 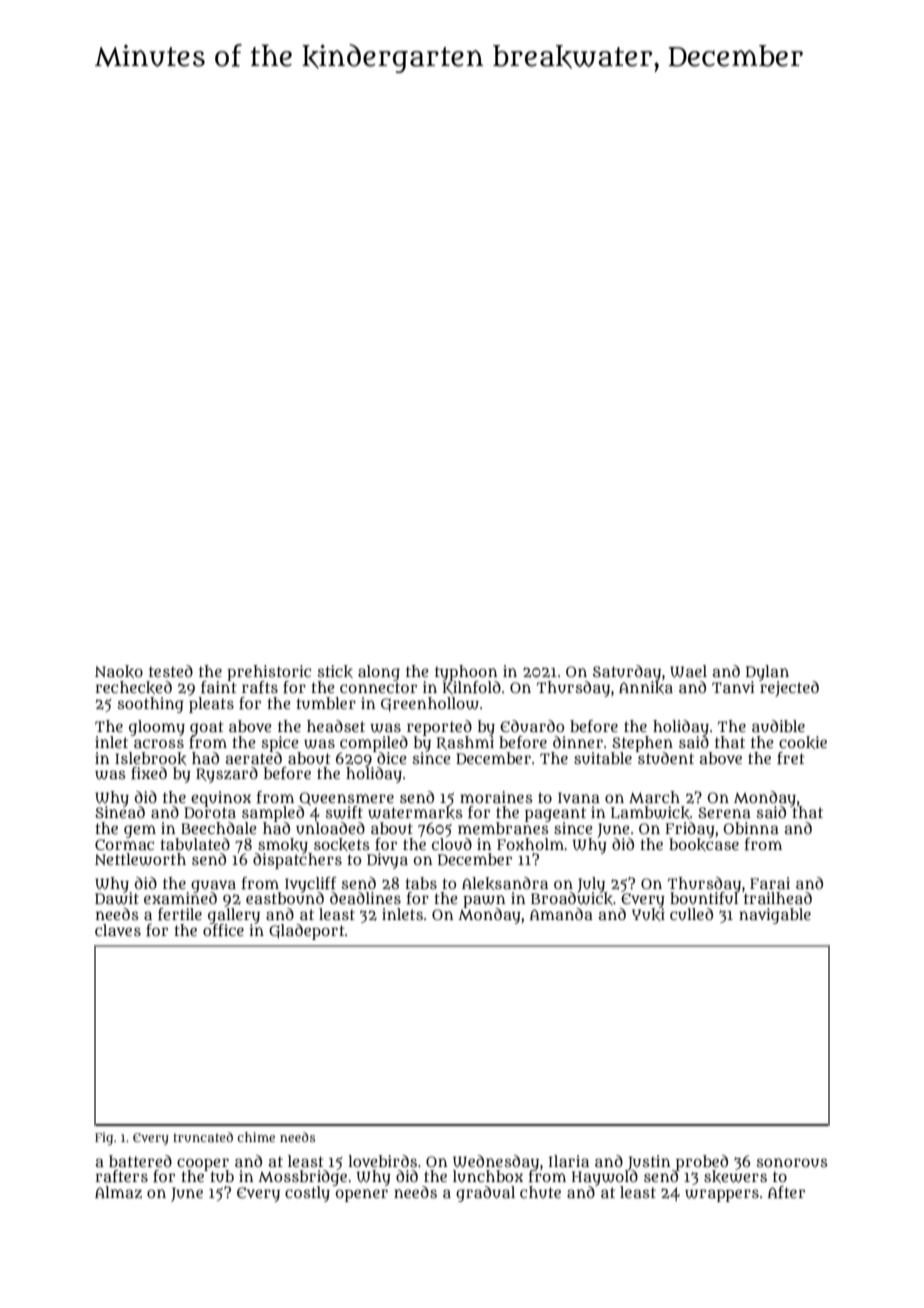 I want to click on chime, so click(x=256, y=1137).
